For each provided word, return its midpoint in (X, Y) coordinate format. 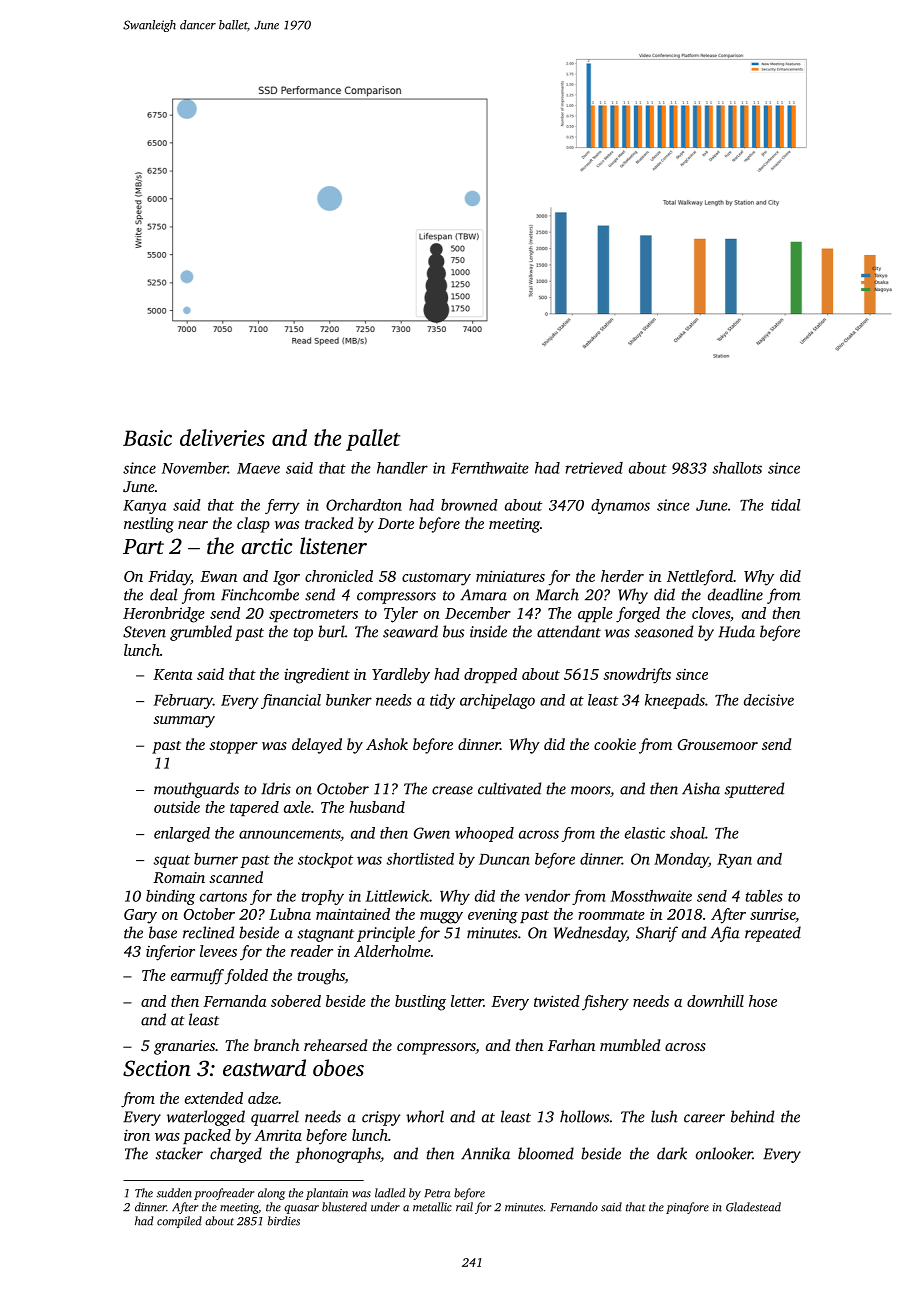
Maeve (258, 468)
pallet (373, 440)
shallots (737, 468)
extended (214, 1098)
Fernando (574, 1207)
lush (664, 1116)
